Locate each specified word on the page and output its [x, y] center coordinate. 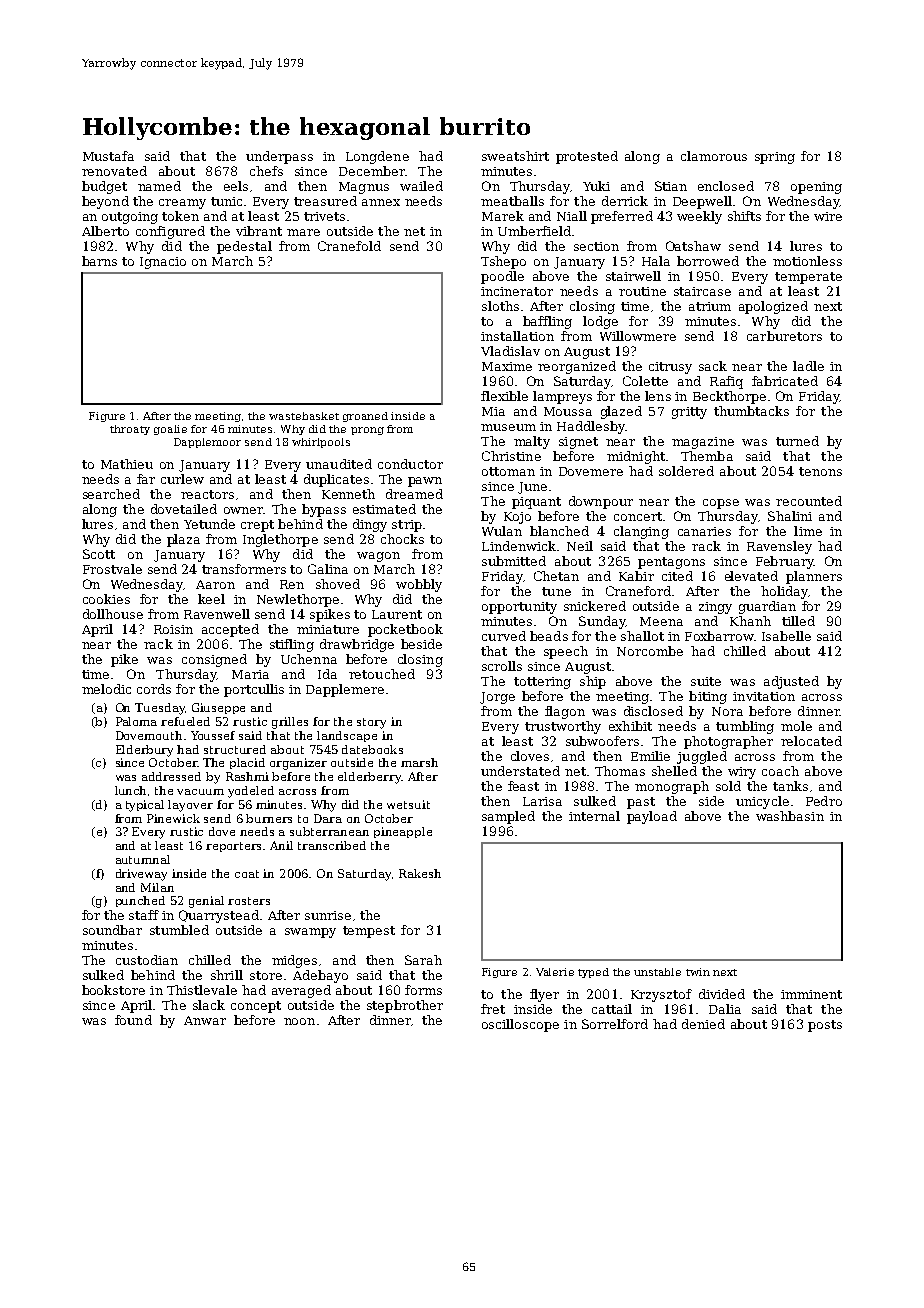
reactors [207, 494]
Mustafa [108, 156]
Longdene [377, 157]
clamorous [714, 156]
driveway [141, 875]
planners [814, 577]
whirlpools [321, 443]
